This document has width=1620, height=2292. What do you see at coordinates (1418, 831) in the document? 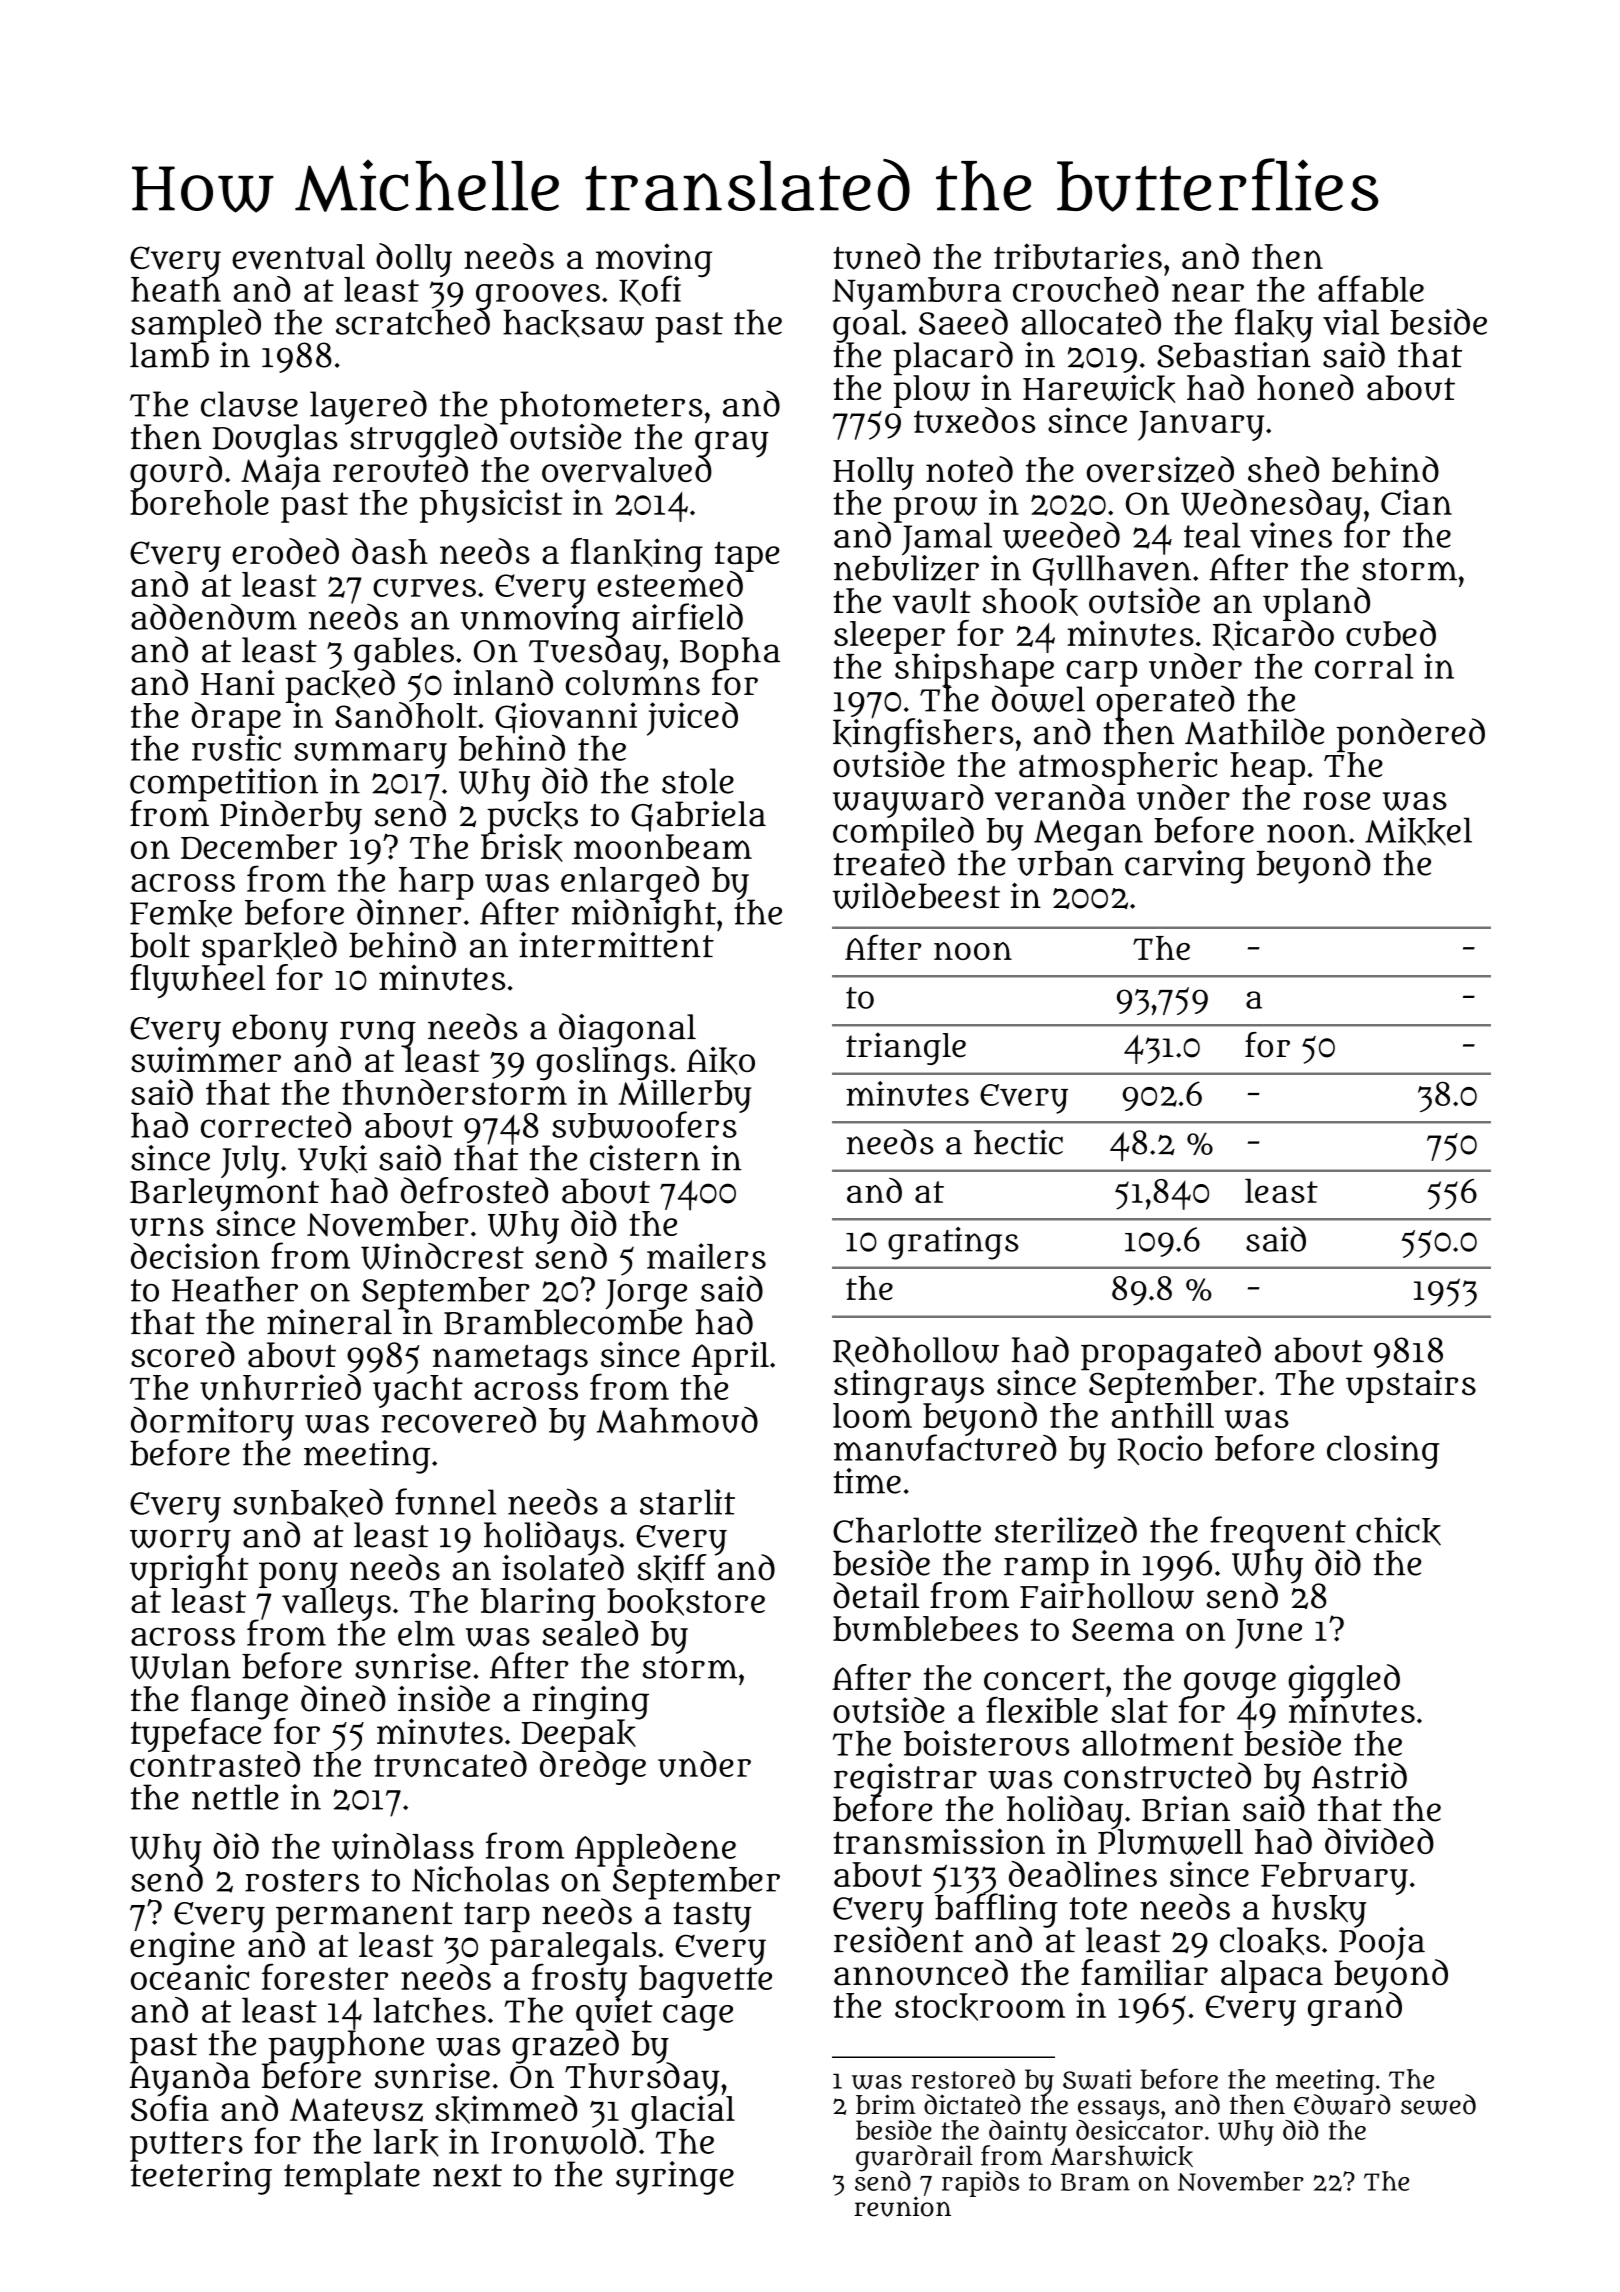
I see `Mikkel` at bounding box center [1418, 831].
